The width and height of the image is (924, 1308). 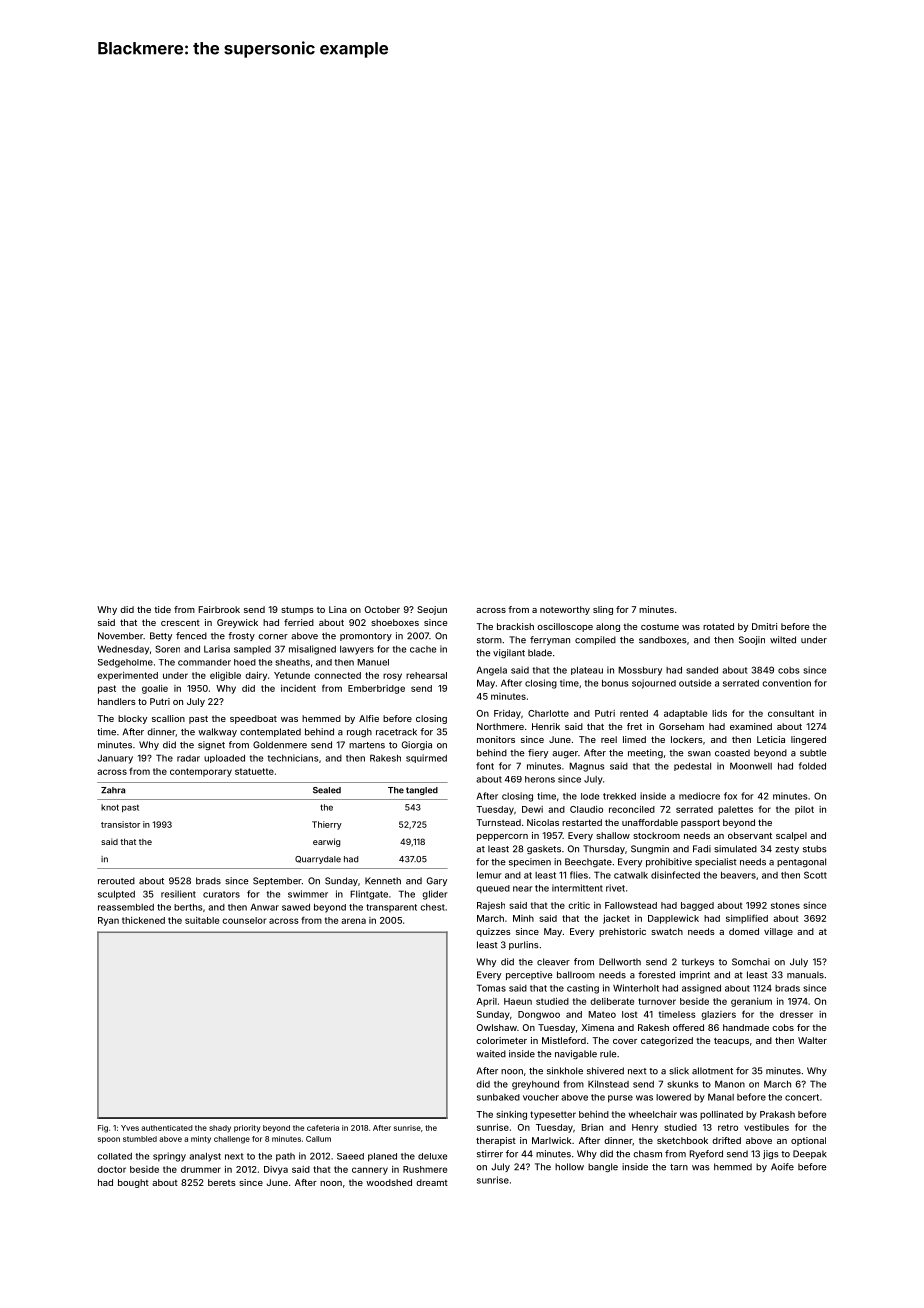 What do you see at coordinates (540, 779) in the image?
I see `herons` at bounding box center [540, 779].
